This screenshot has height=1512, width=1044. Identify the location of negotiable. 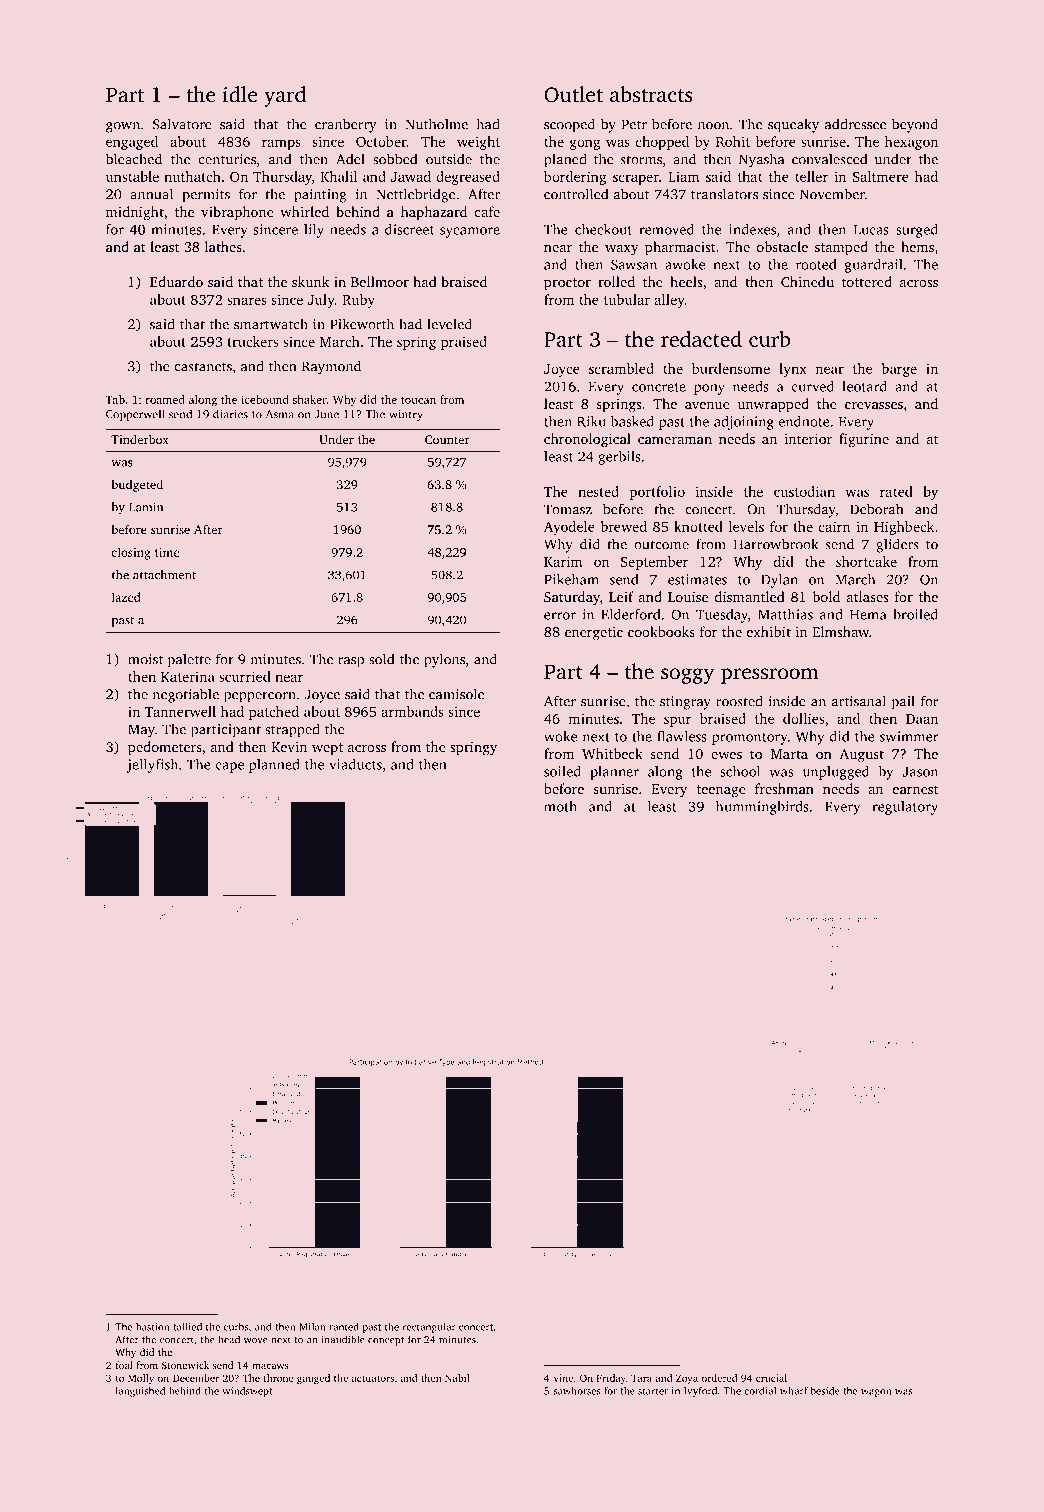
(186, 695).
